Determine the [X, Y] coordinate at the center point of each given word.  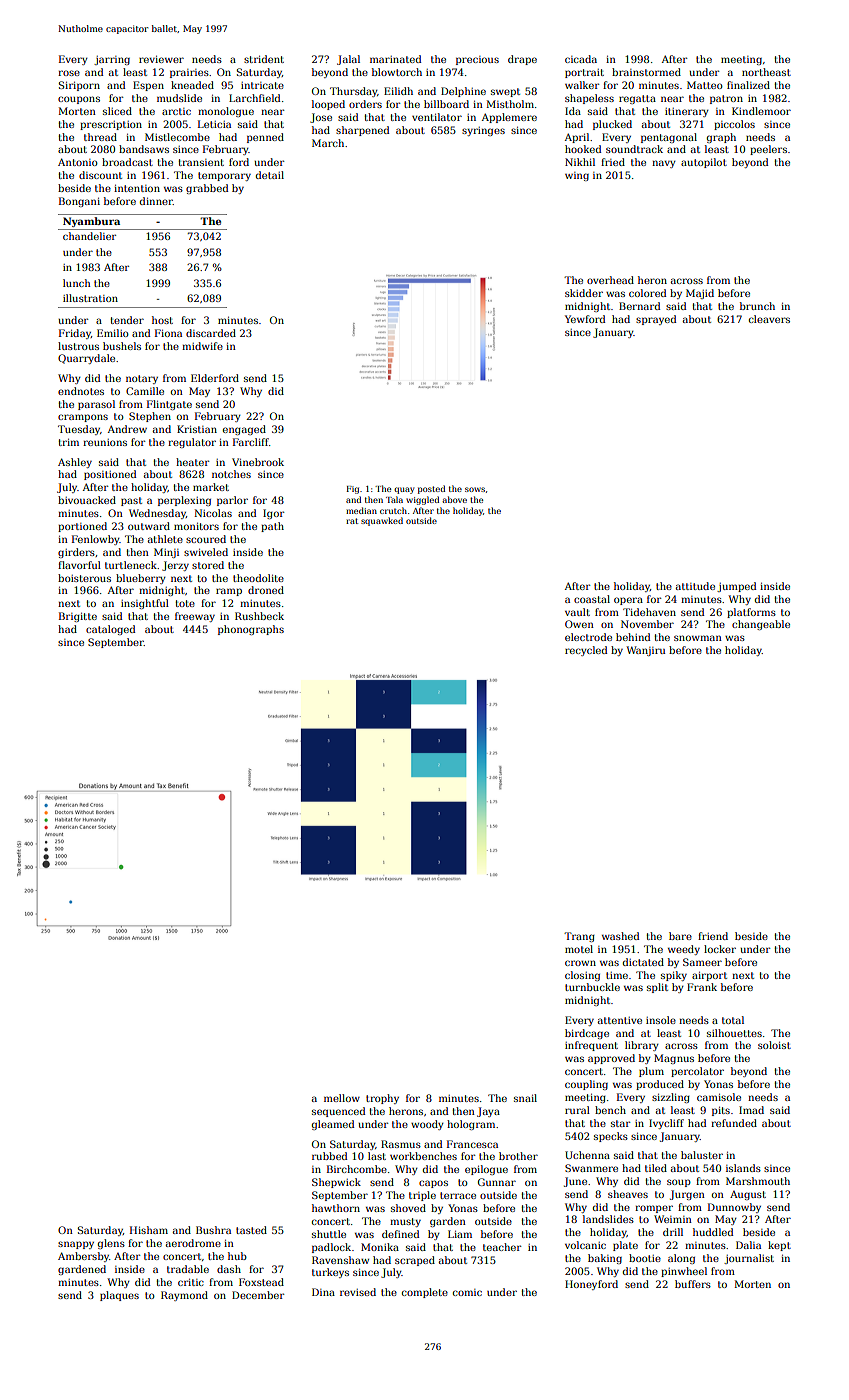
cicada [581, 59]
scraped [415, 1261]
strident [264, 59]
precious [477, 60]
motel [579, 949]
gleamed [333, 1125]
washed [621, 936]
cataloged [111, 630]
